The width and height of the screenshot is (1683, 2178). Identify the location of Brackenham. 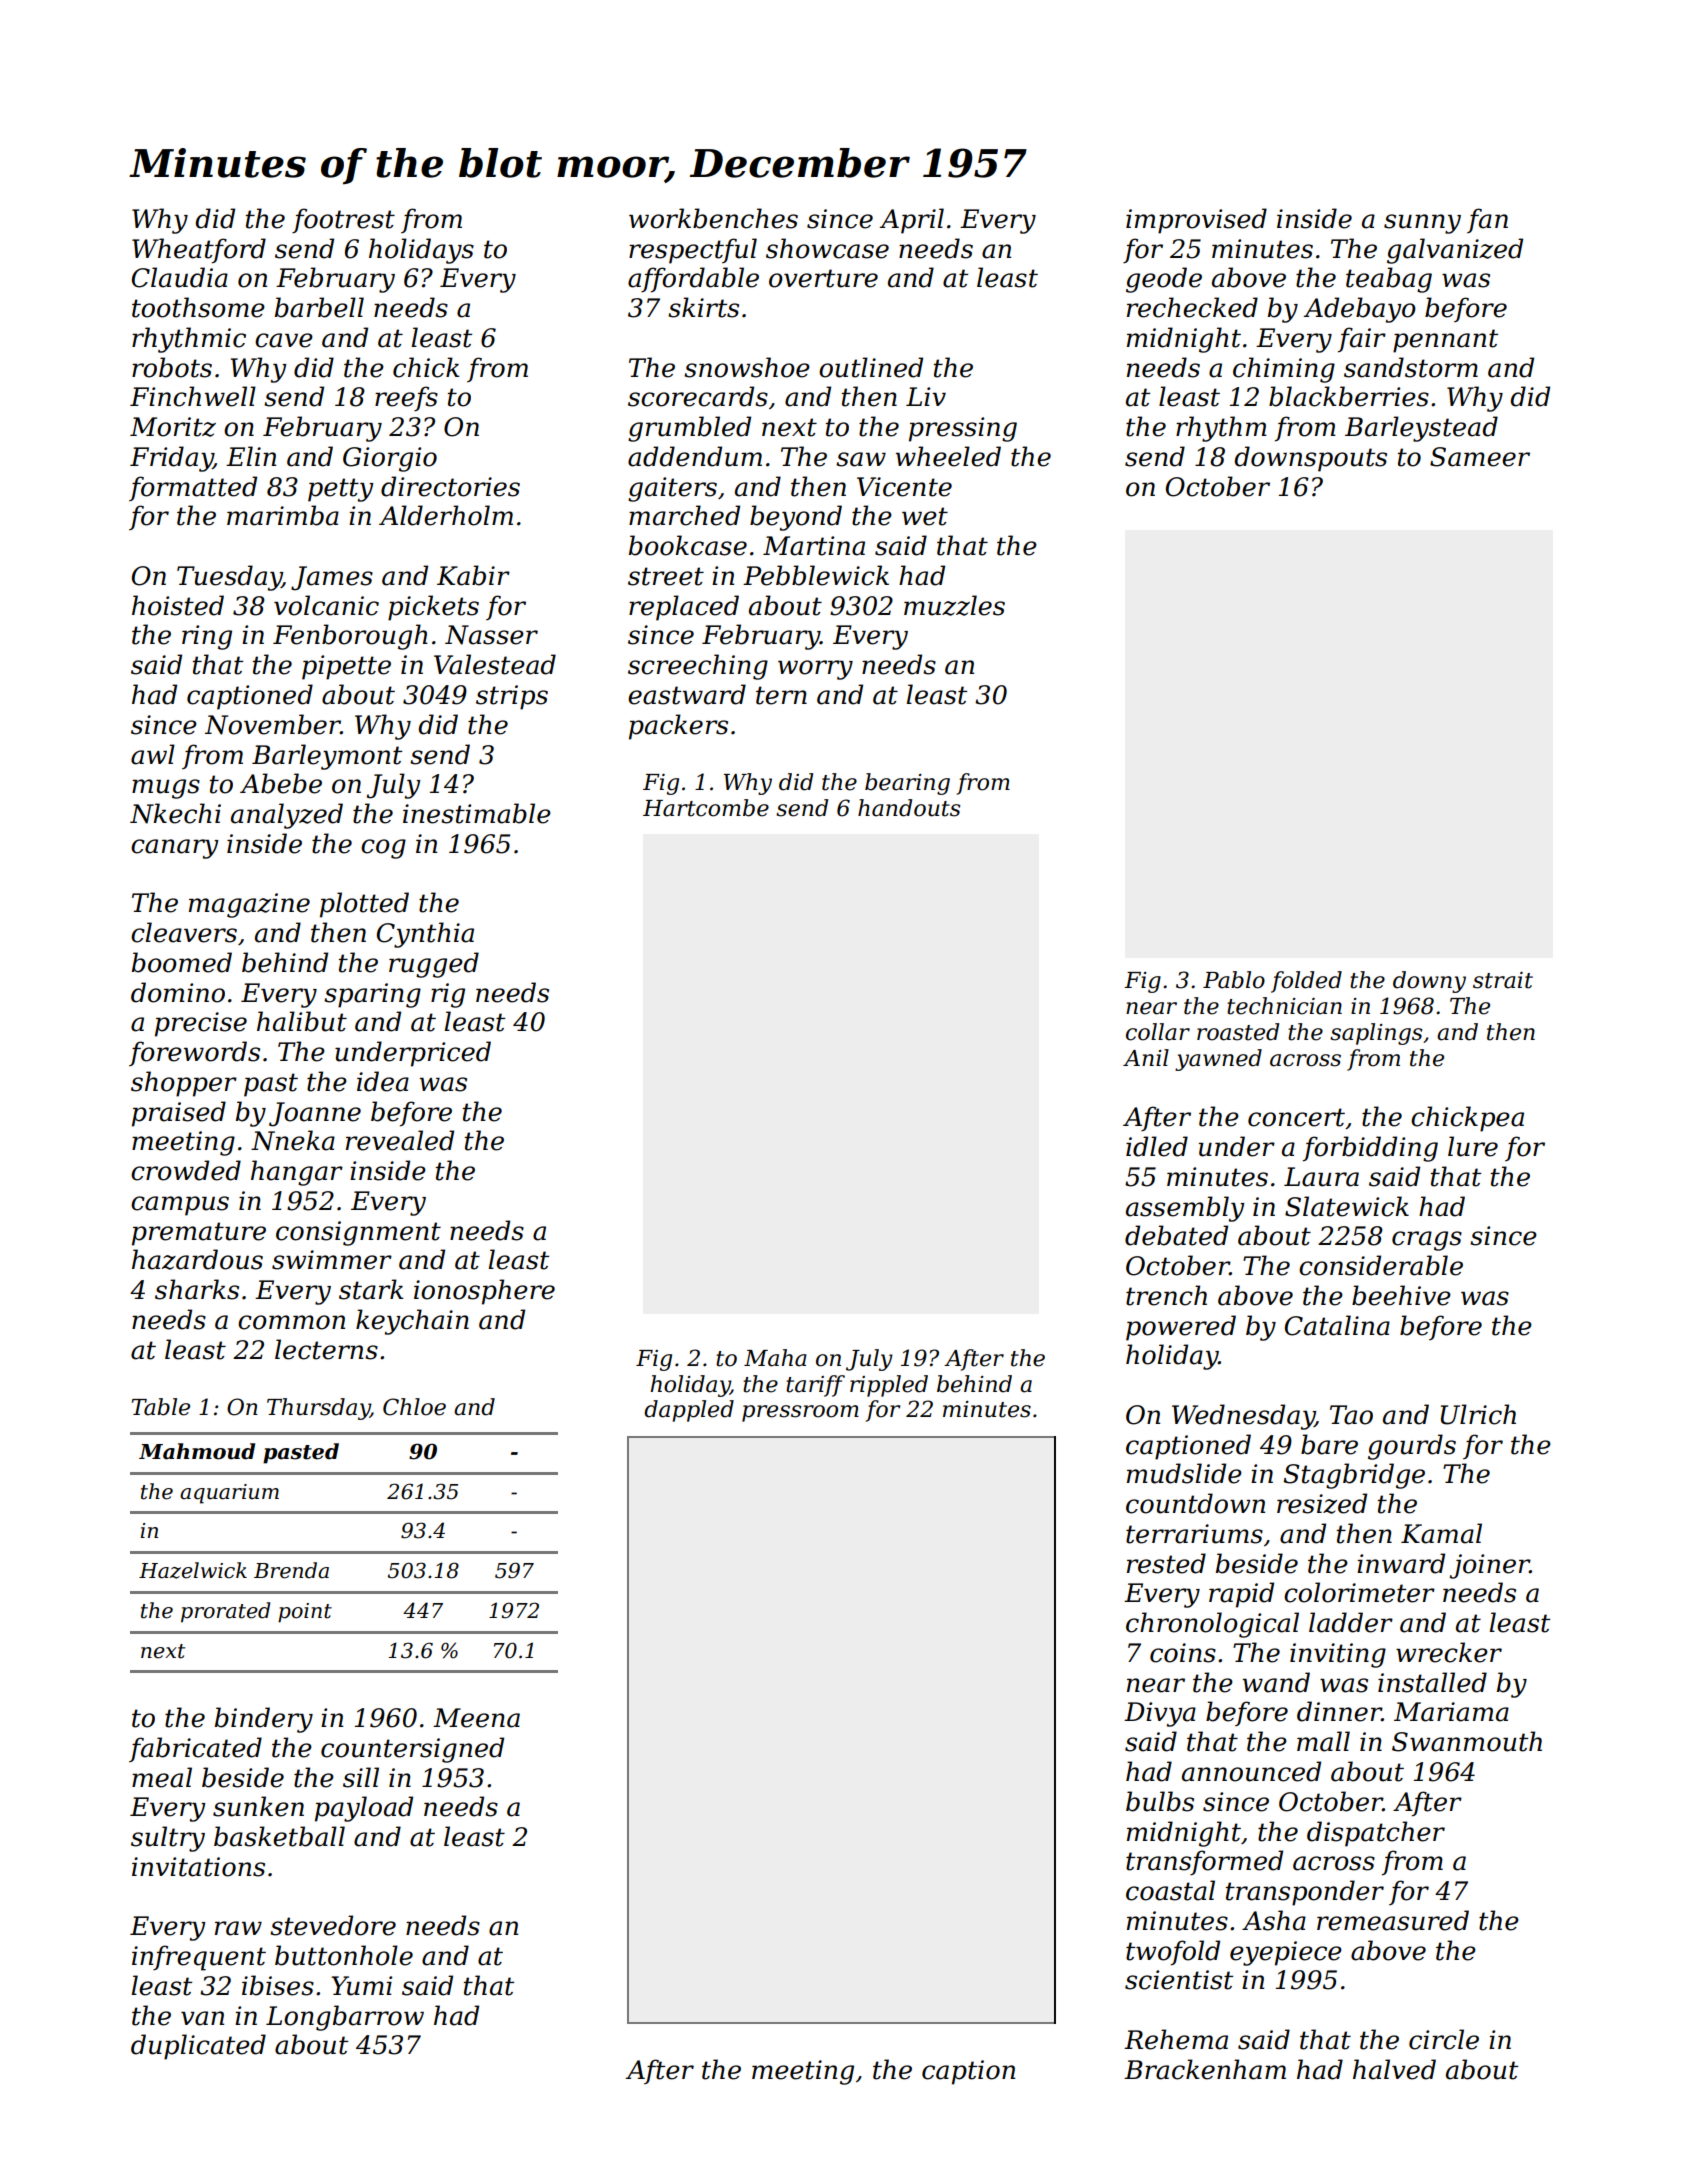
(1205, 2069).
